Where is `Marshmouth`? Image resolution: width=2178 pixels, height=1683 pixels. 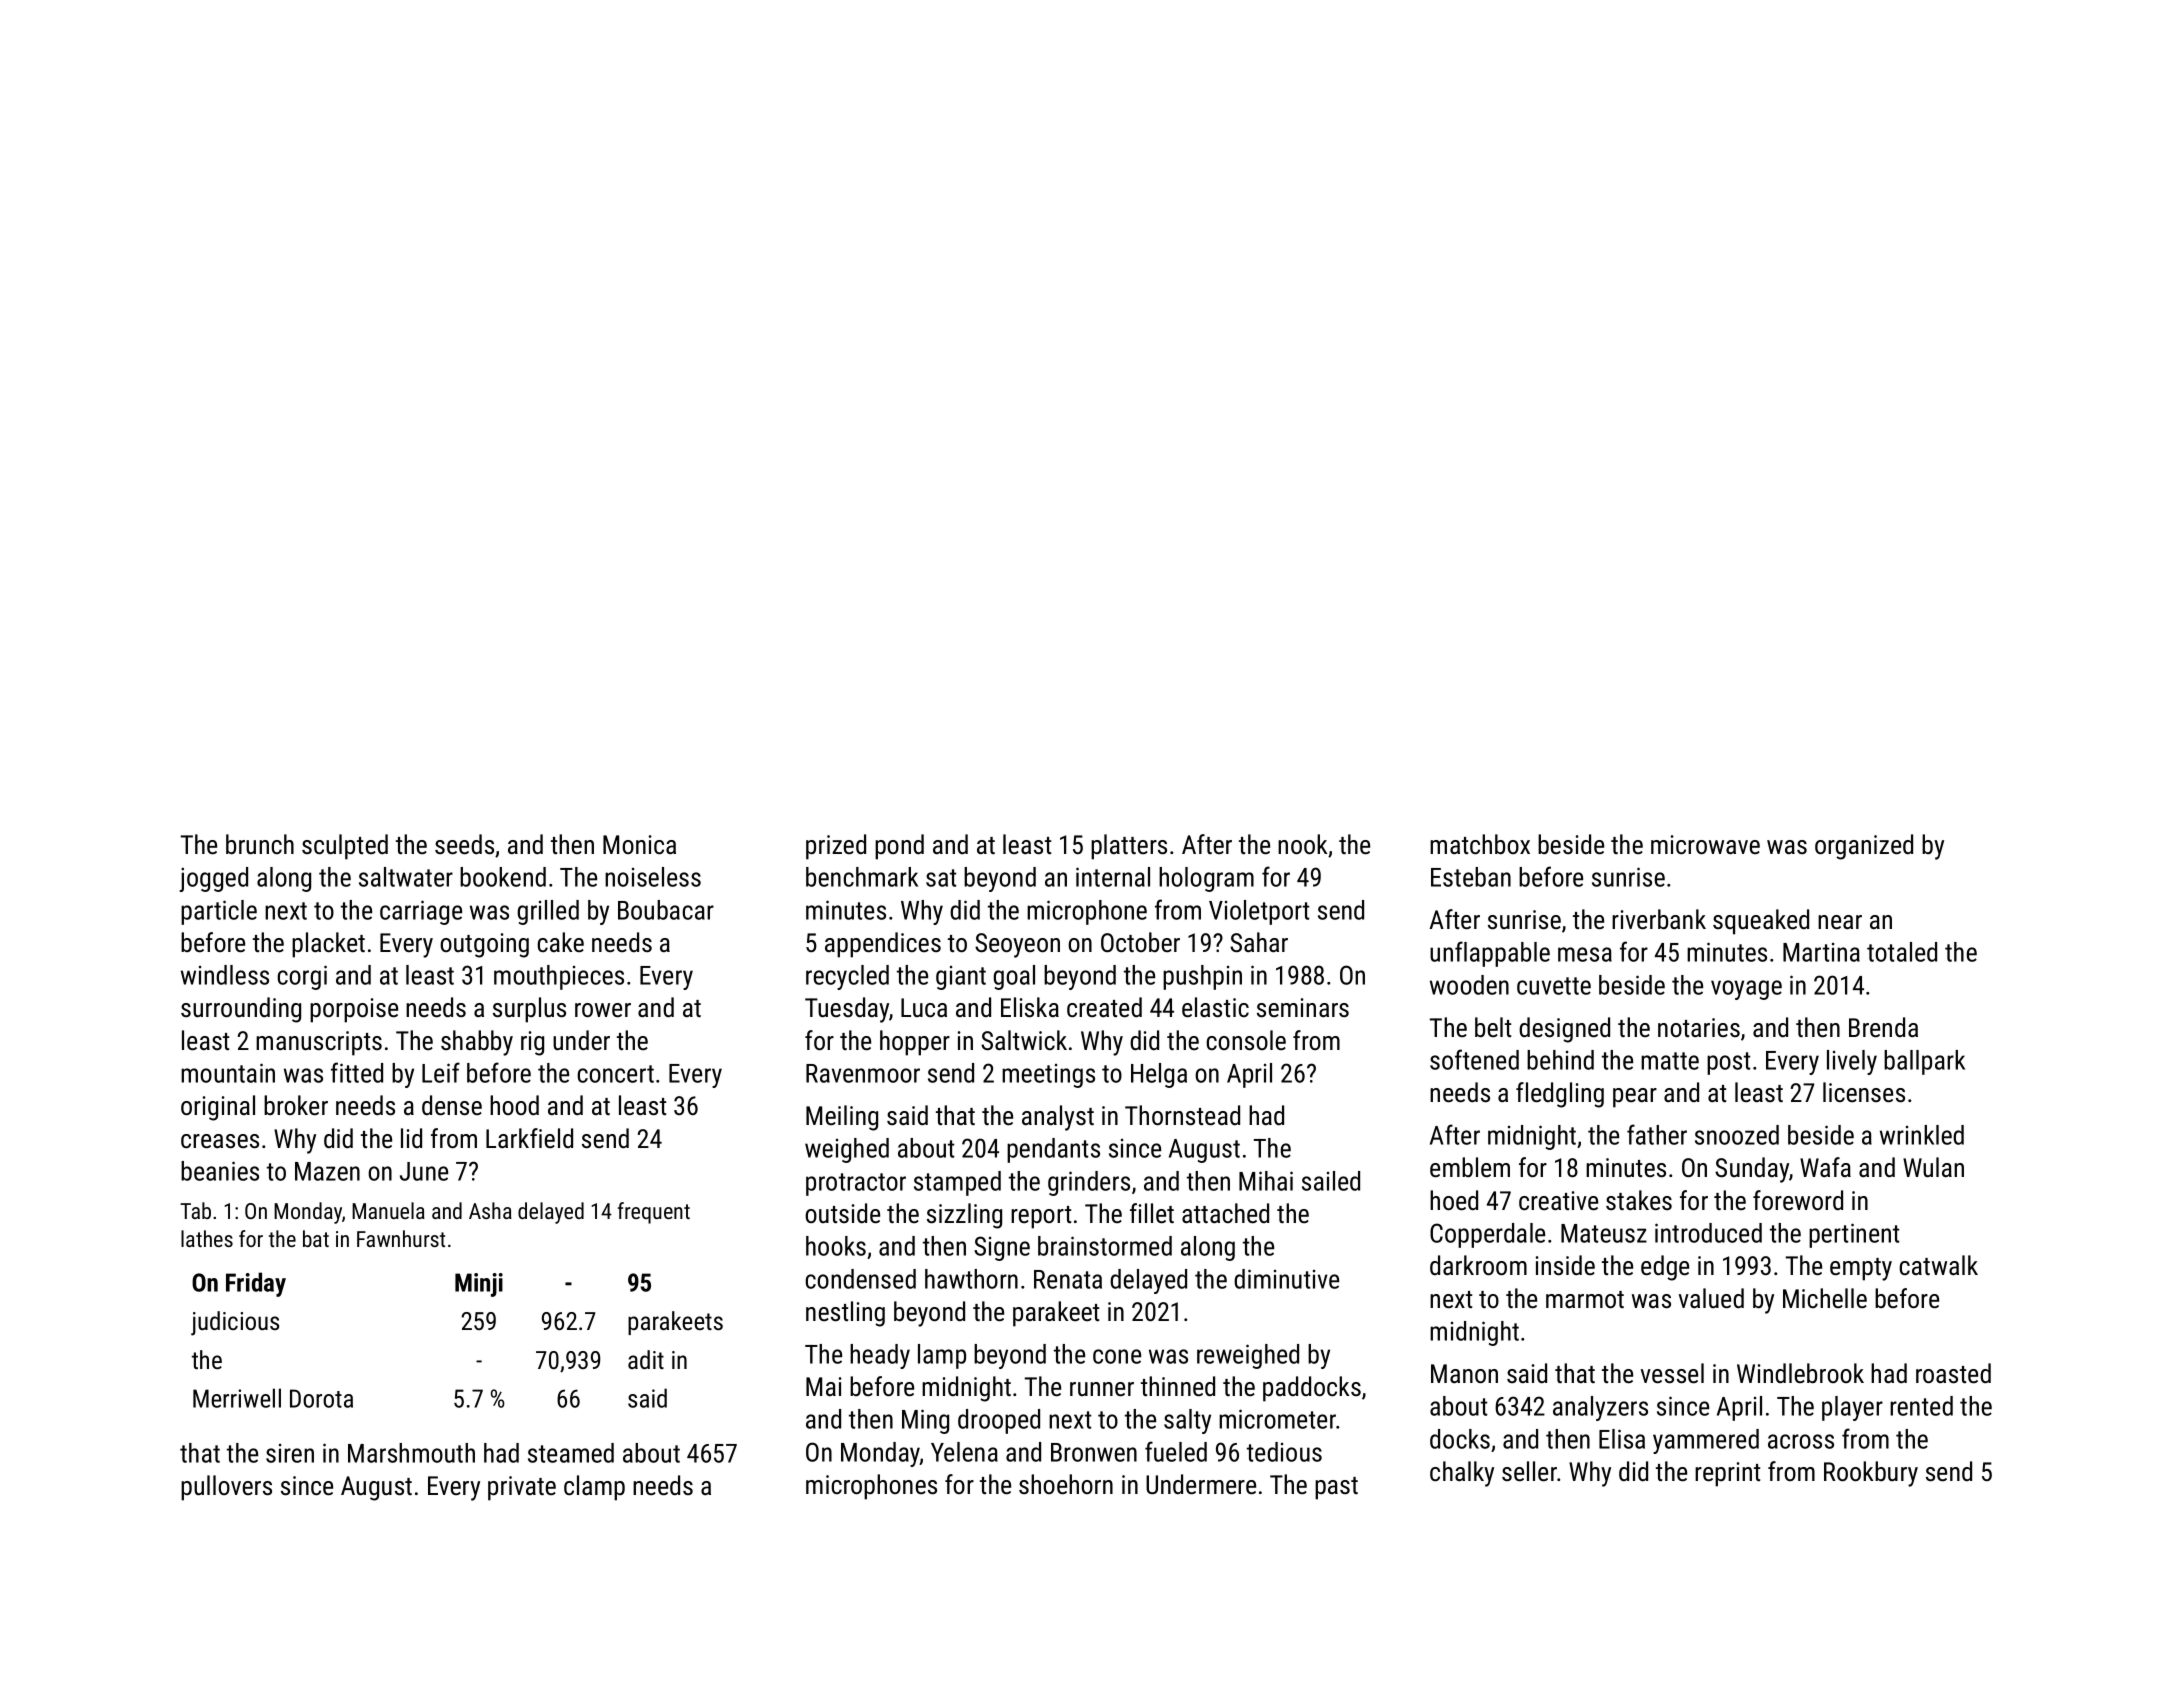 Marshmouth is located at coordinates (411, 1453).
